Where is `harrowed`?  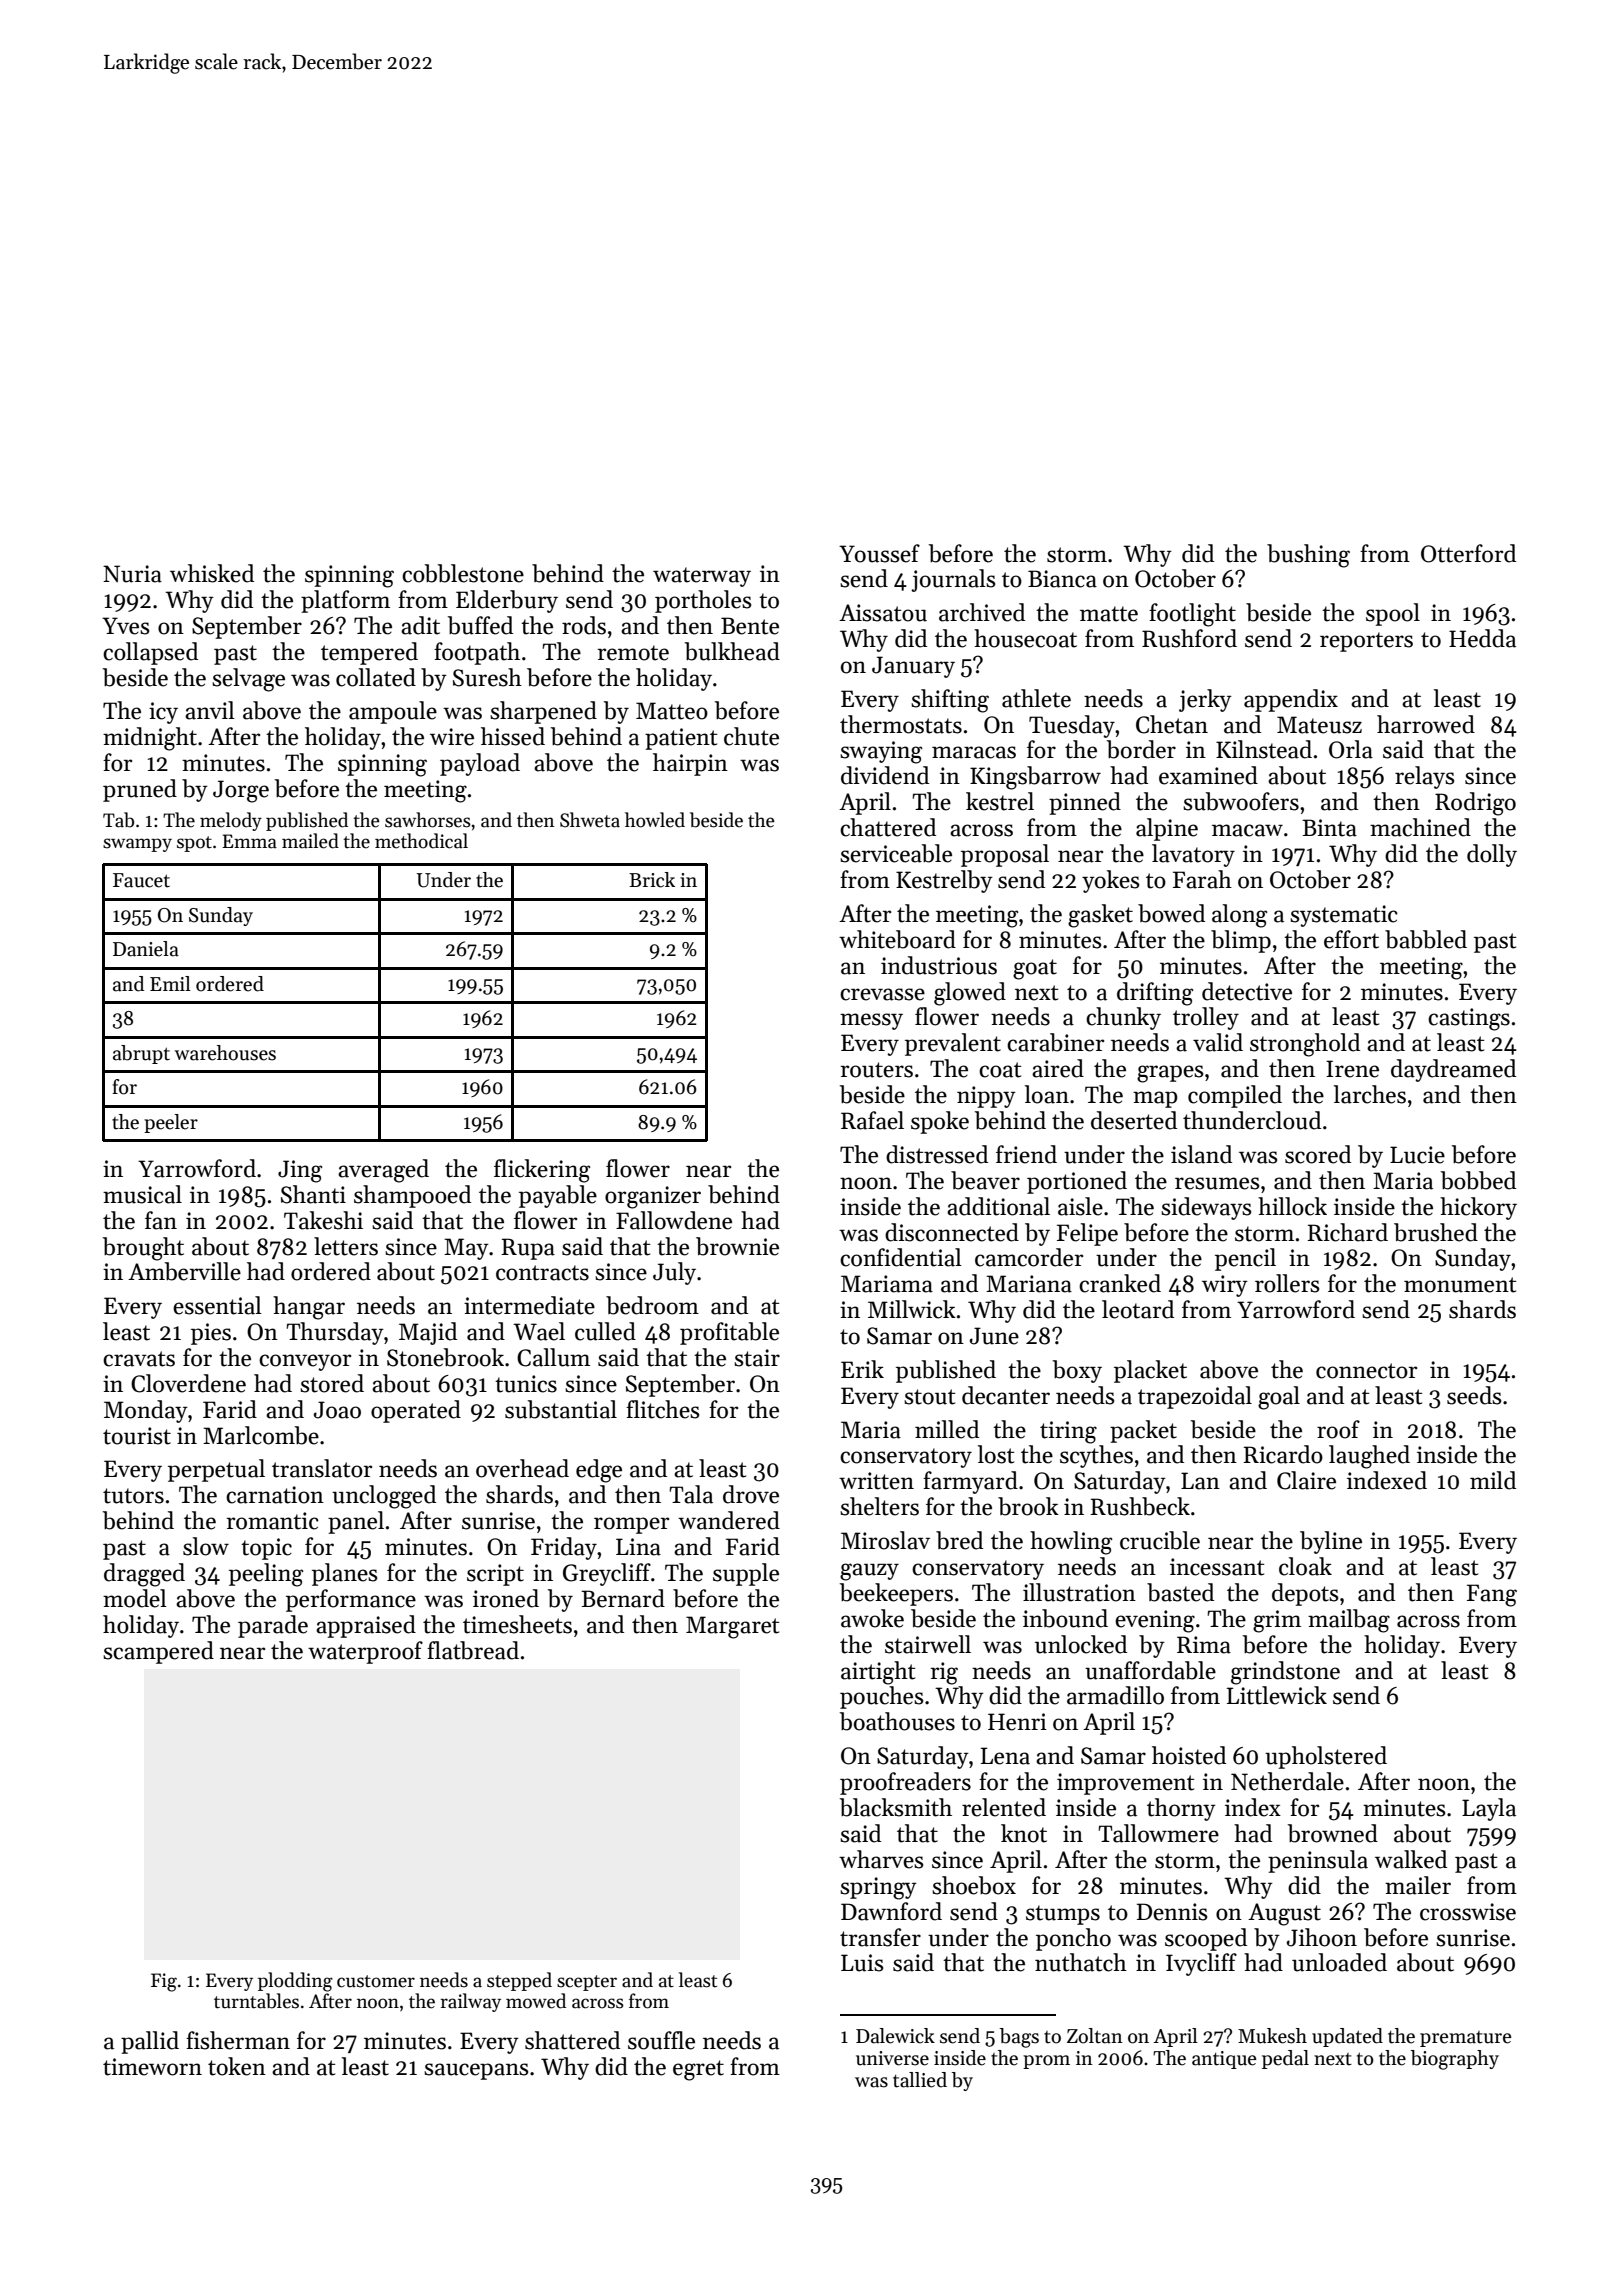 harrowed is located at coordinates (1426, 724).
